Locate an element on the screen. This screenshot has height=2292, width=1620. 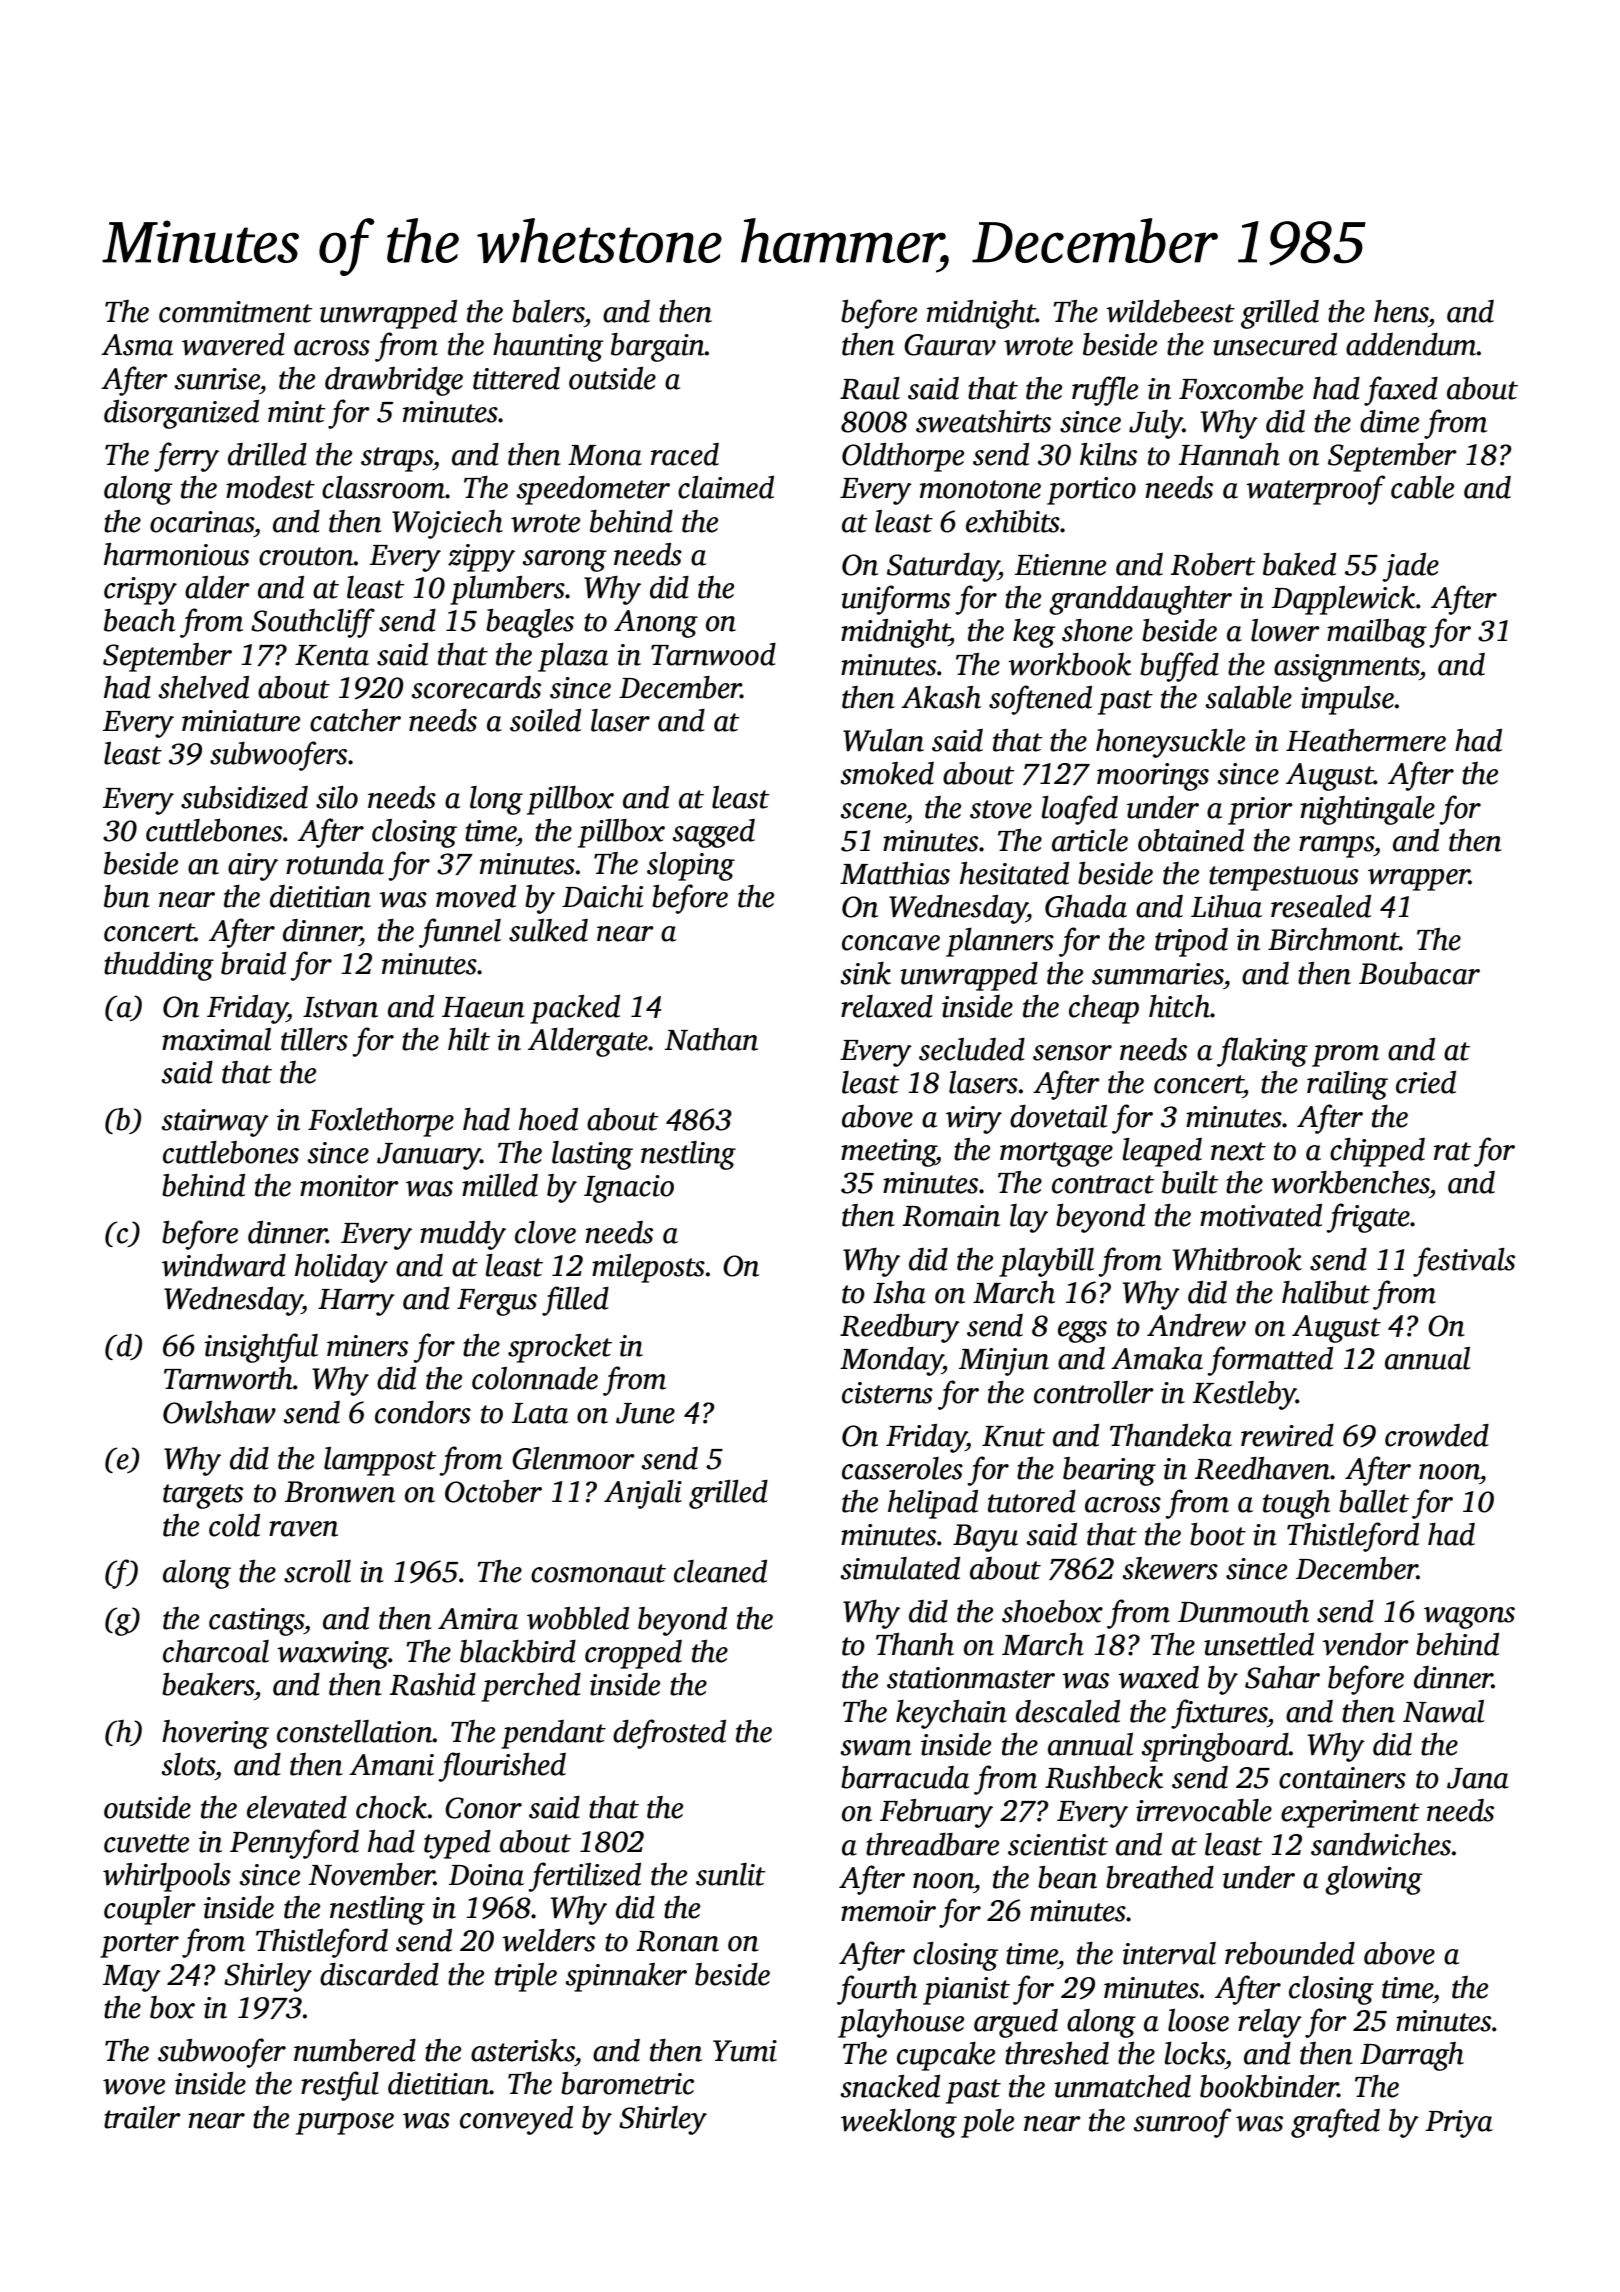
grafted is located at coordinates (1335, 2123).
